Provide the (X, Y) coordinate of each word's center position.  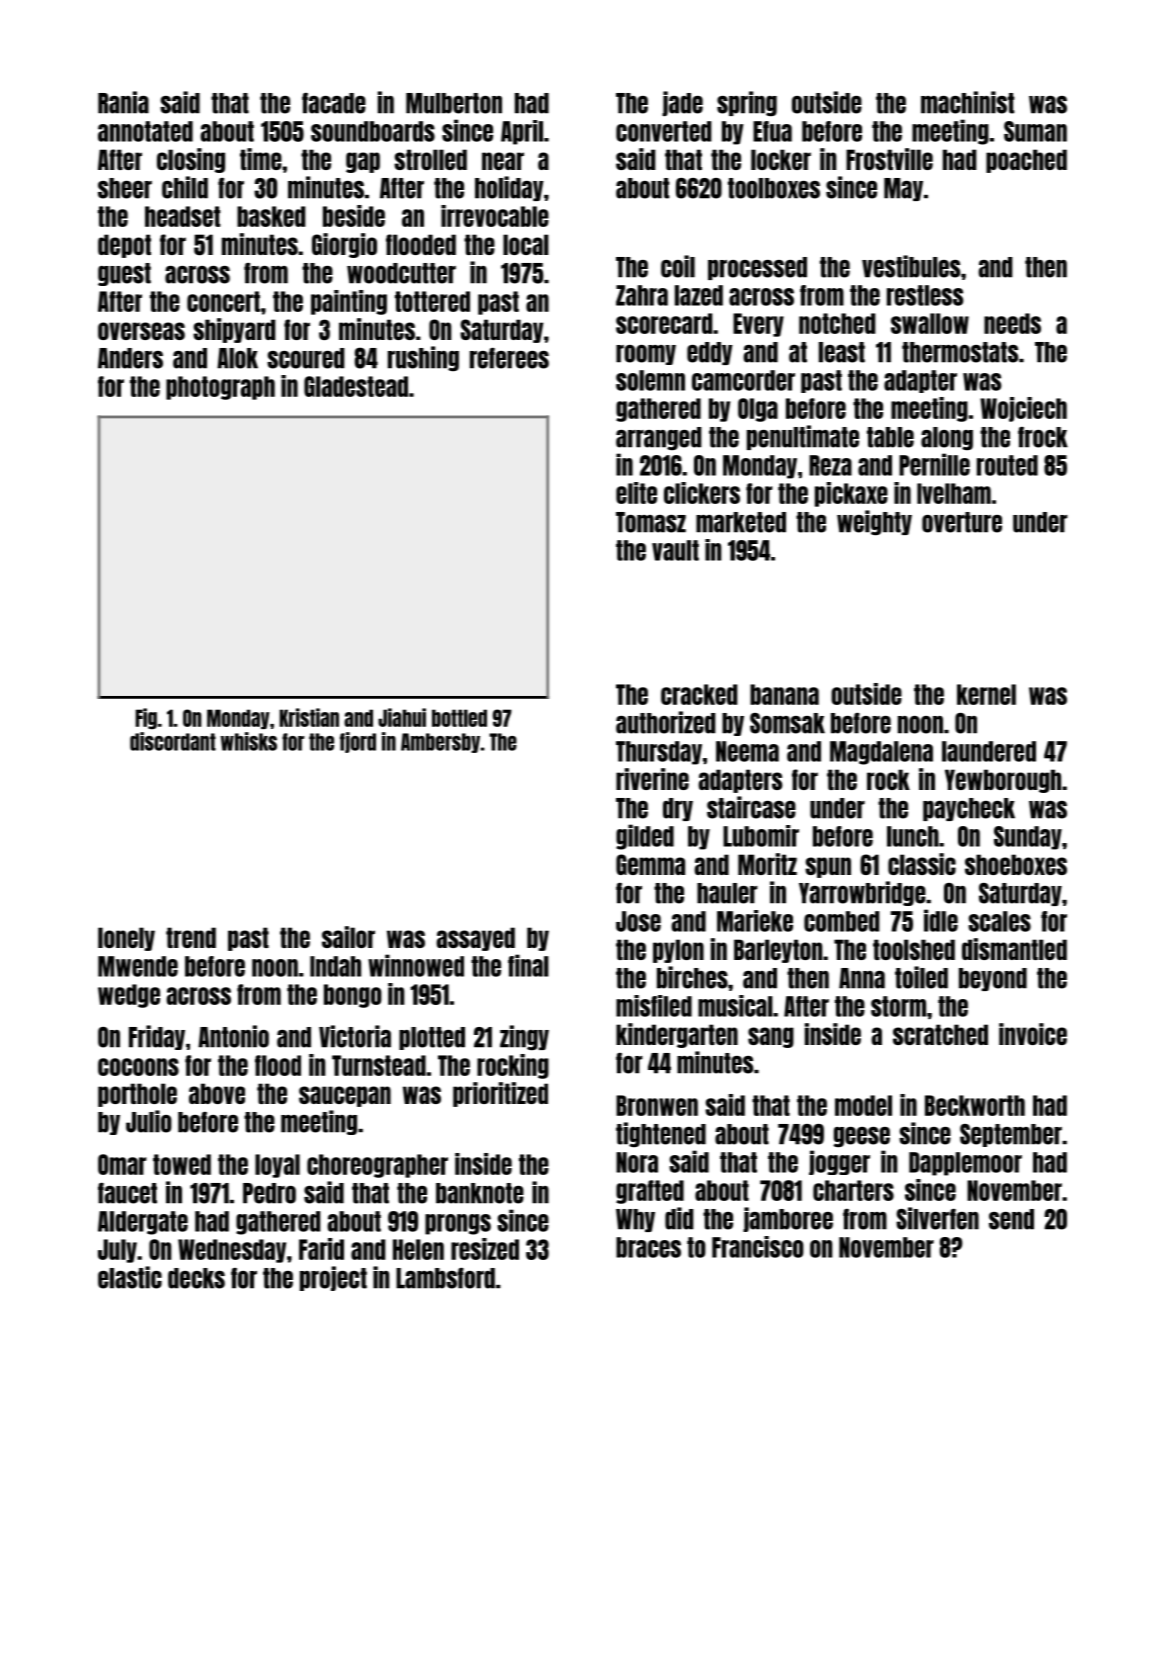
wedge (129, 996)
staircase (751, 807)
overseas (141, 331)
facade (334, 103)
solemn (650, 380)
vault (675, 550)
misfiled (654, 1006)
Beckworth (975, 1105)
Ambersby (440, 743)
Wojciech (1023, 409)
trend (191, 937)
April (522, 132)
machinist (967, 102)
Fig (146, 719)
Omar (122, 1164)
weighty (874, 522)
